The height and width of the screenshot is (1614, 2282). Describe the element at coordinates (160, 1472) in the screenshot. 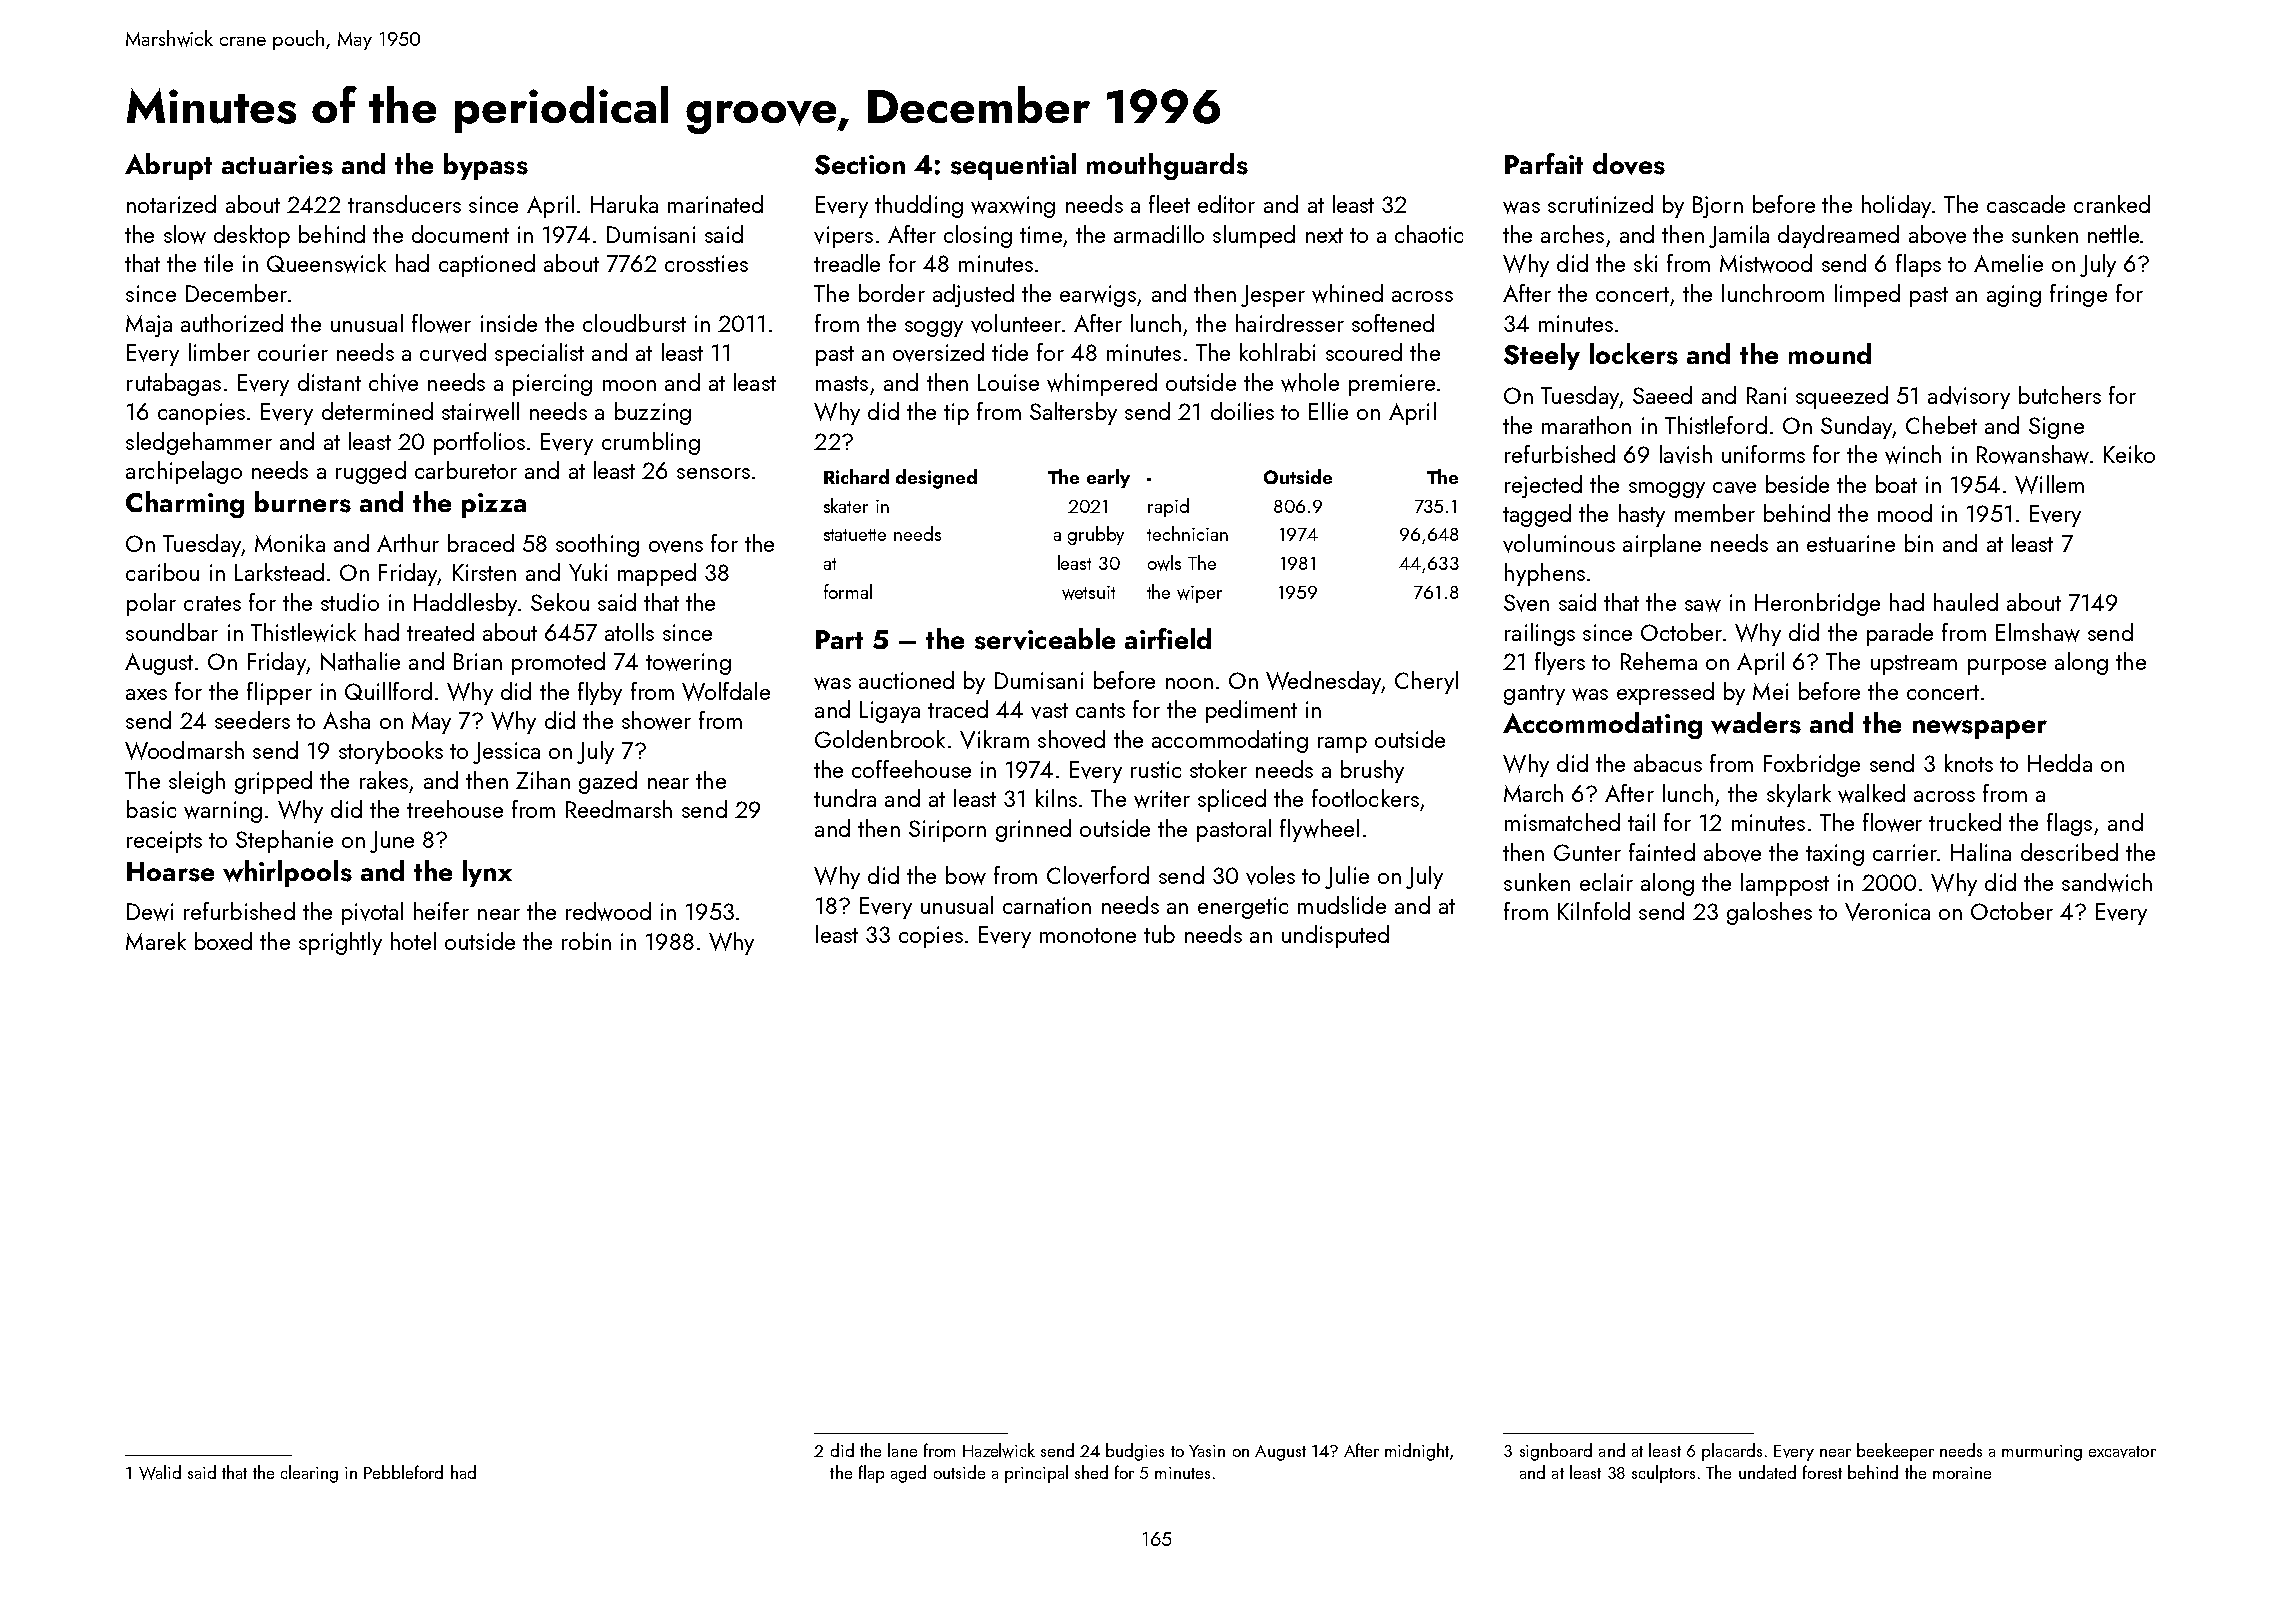

I see `Walid` at that location.
